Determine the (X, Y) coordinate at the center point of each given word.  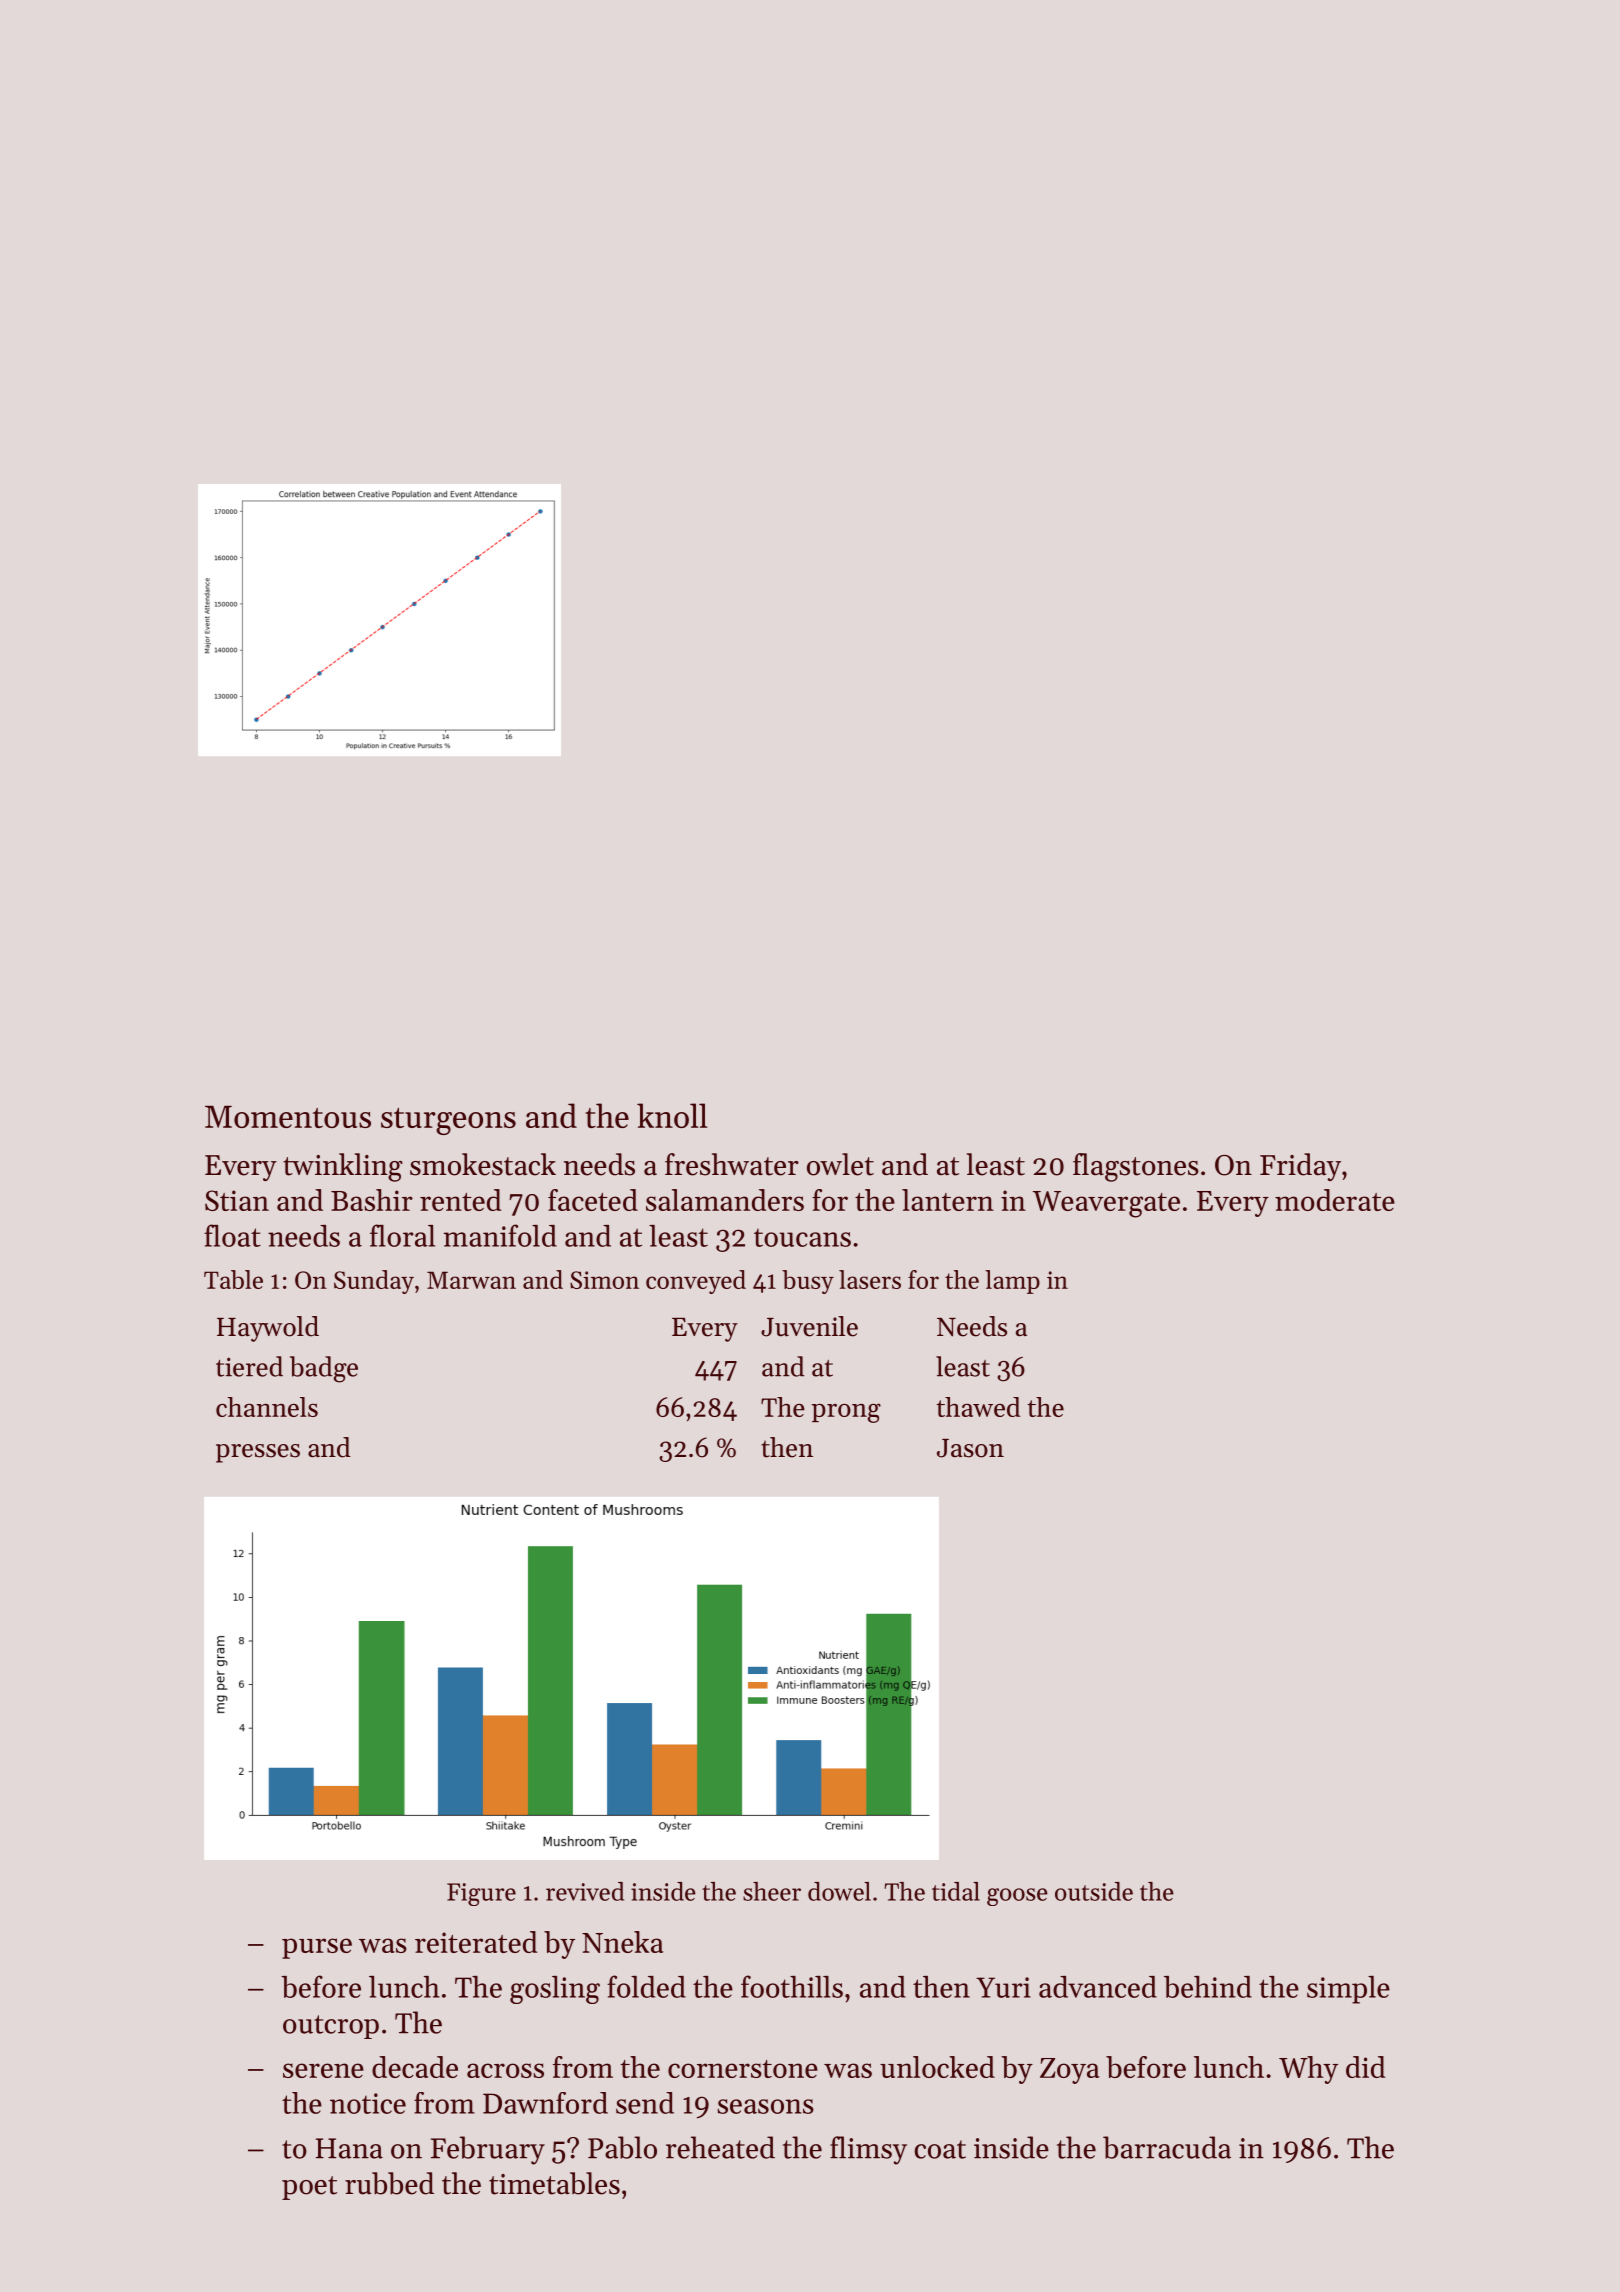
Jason (970, 1448)
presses (258, 1453)
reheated (720, 2147)
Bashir (372, 1200)
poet (309, 2188)
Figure (481, 1894)
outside (1094, 1891)
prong (846, 1413)
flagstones (1136, 1167)
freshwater (732, 1164)
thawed (978, 1407)
